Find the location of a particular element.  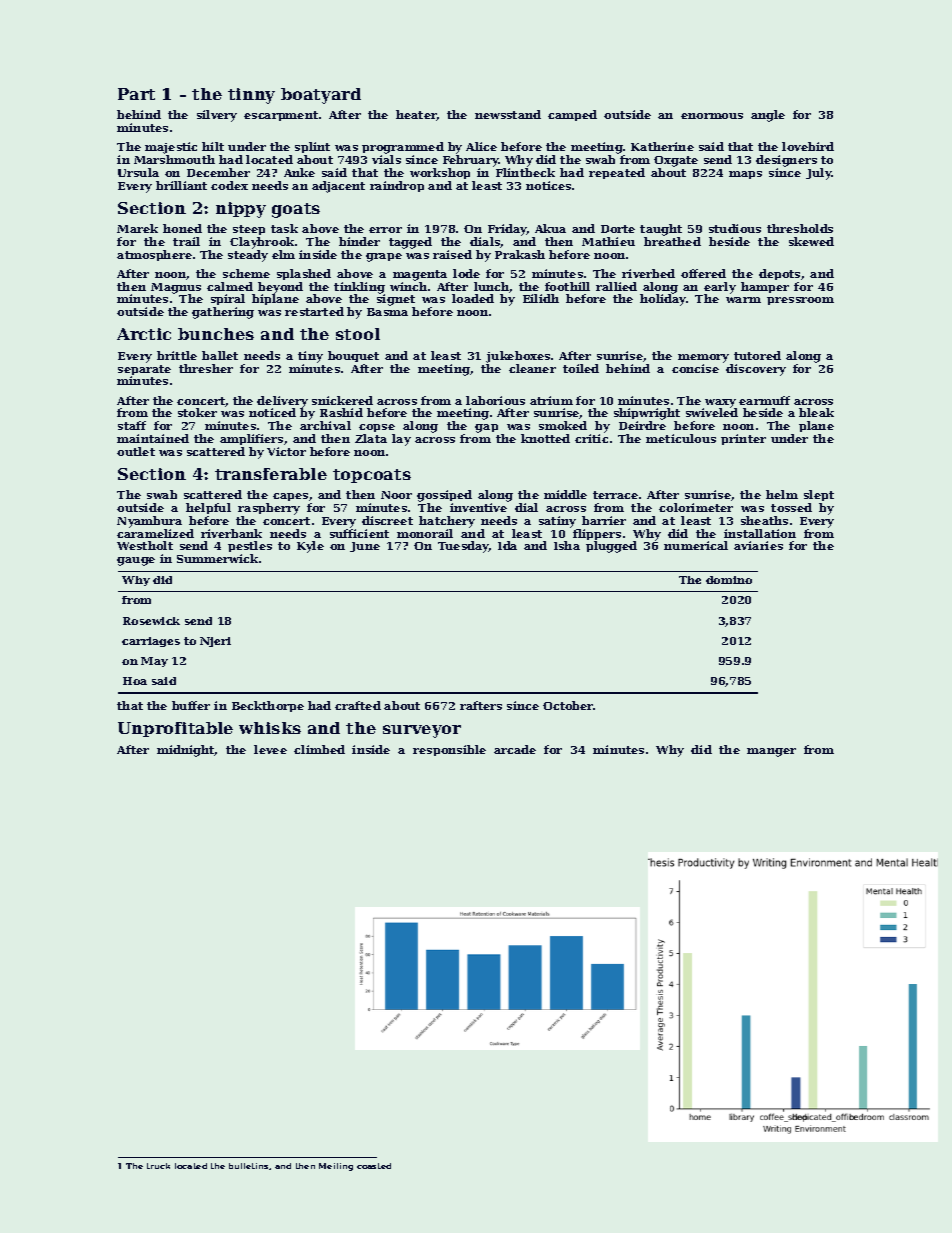

depots is located at coordinates (779, 274).
